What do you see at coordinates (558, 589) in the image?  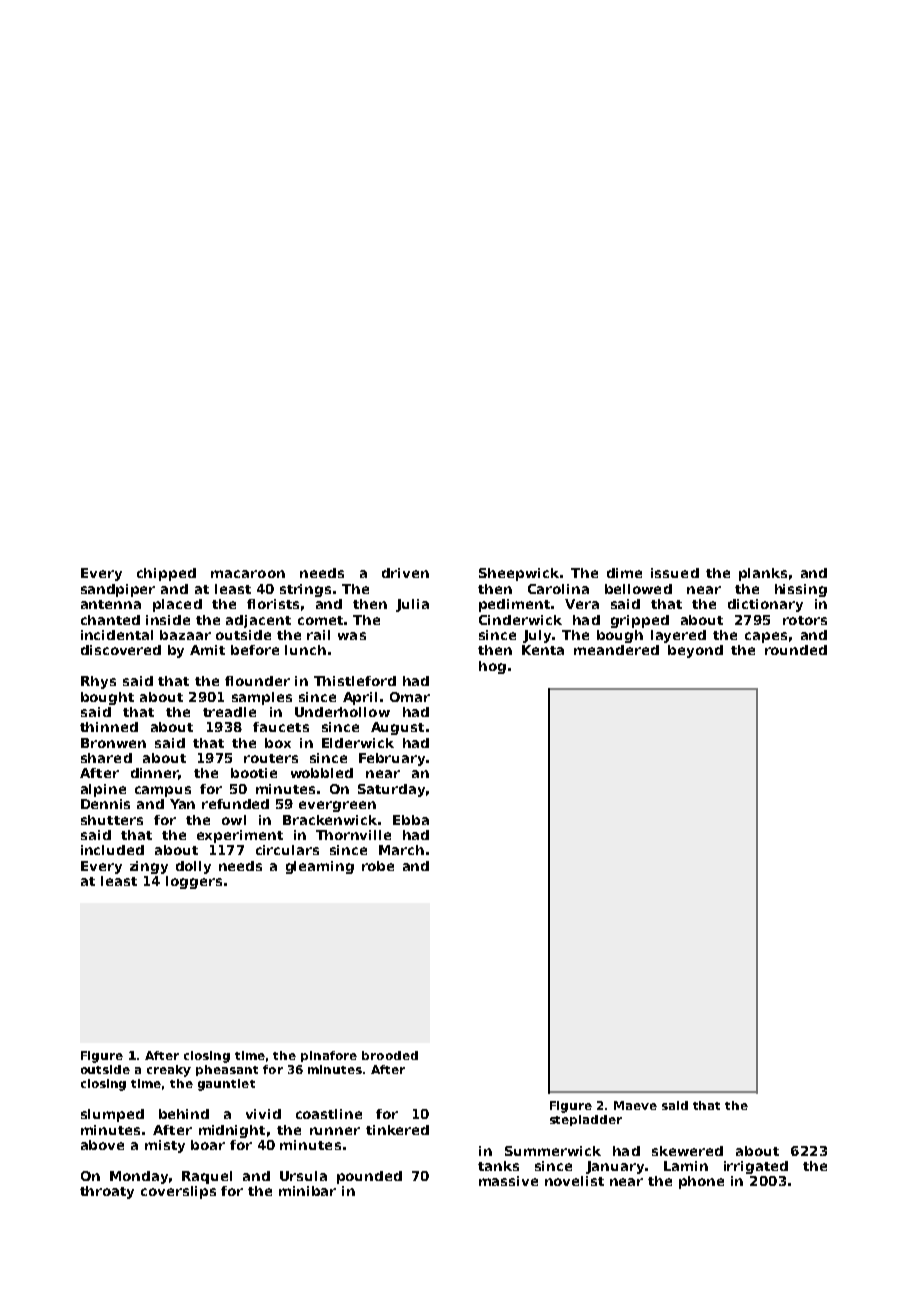 I see `Carolina` at bounding box center [558, 589].
